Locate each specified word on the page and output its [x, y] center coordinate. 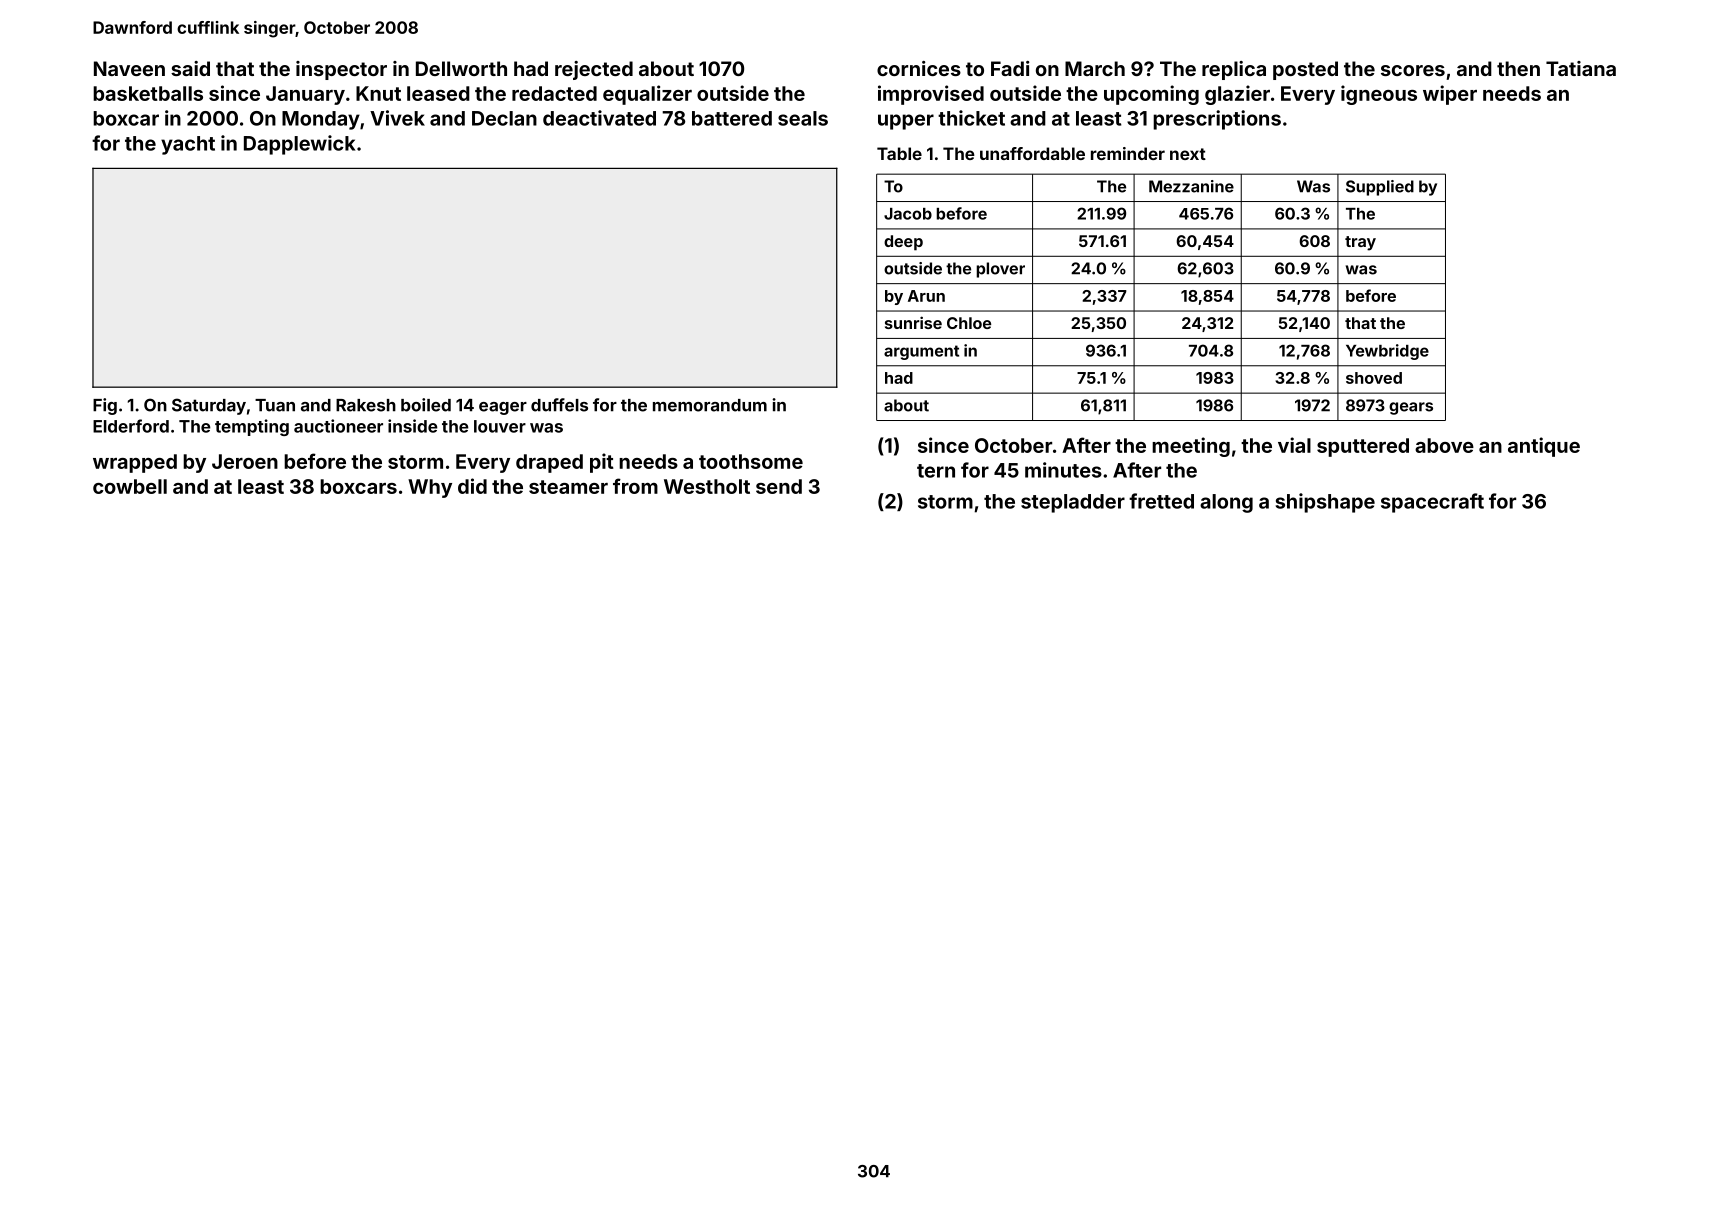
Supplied [1380, 188]
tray [1360, 243]
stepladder [1073, 503]
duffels [559, 405]
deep [903, 243]
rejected [594, 70]
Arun [926, 296]
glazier [1237, 95]
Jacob [908, 214]
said [190, 68]
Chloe [969, 323]
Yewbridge [1387, 352]
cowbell [130, 486]
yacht [188, 145]
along [1226, 503]
